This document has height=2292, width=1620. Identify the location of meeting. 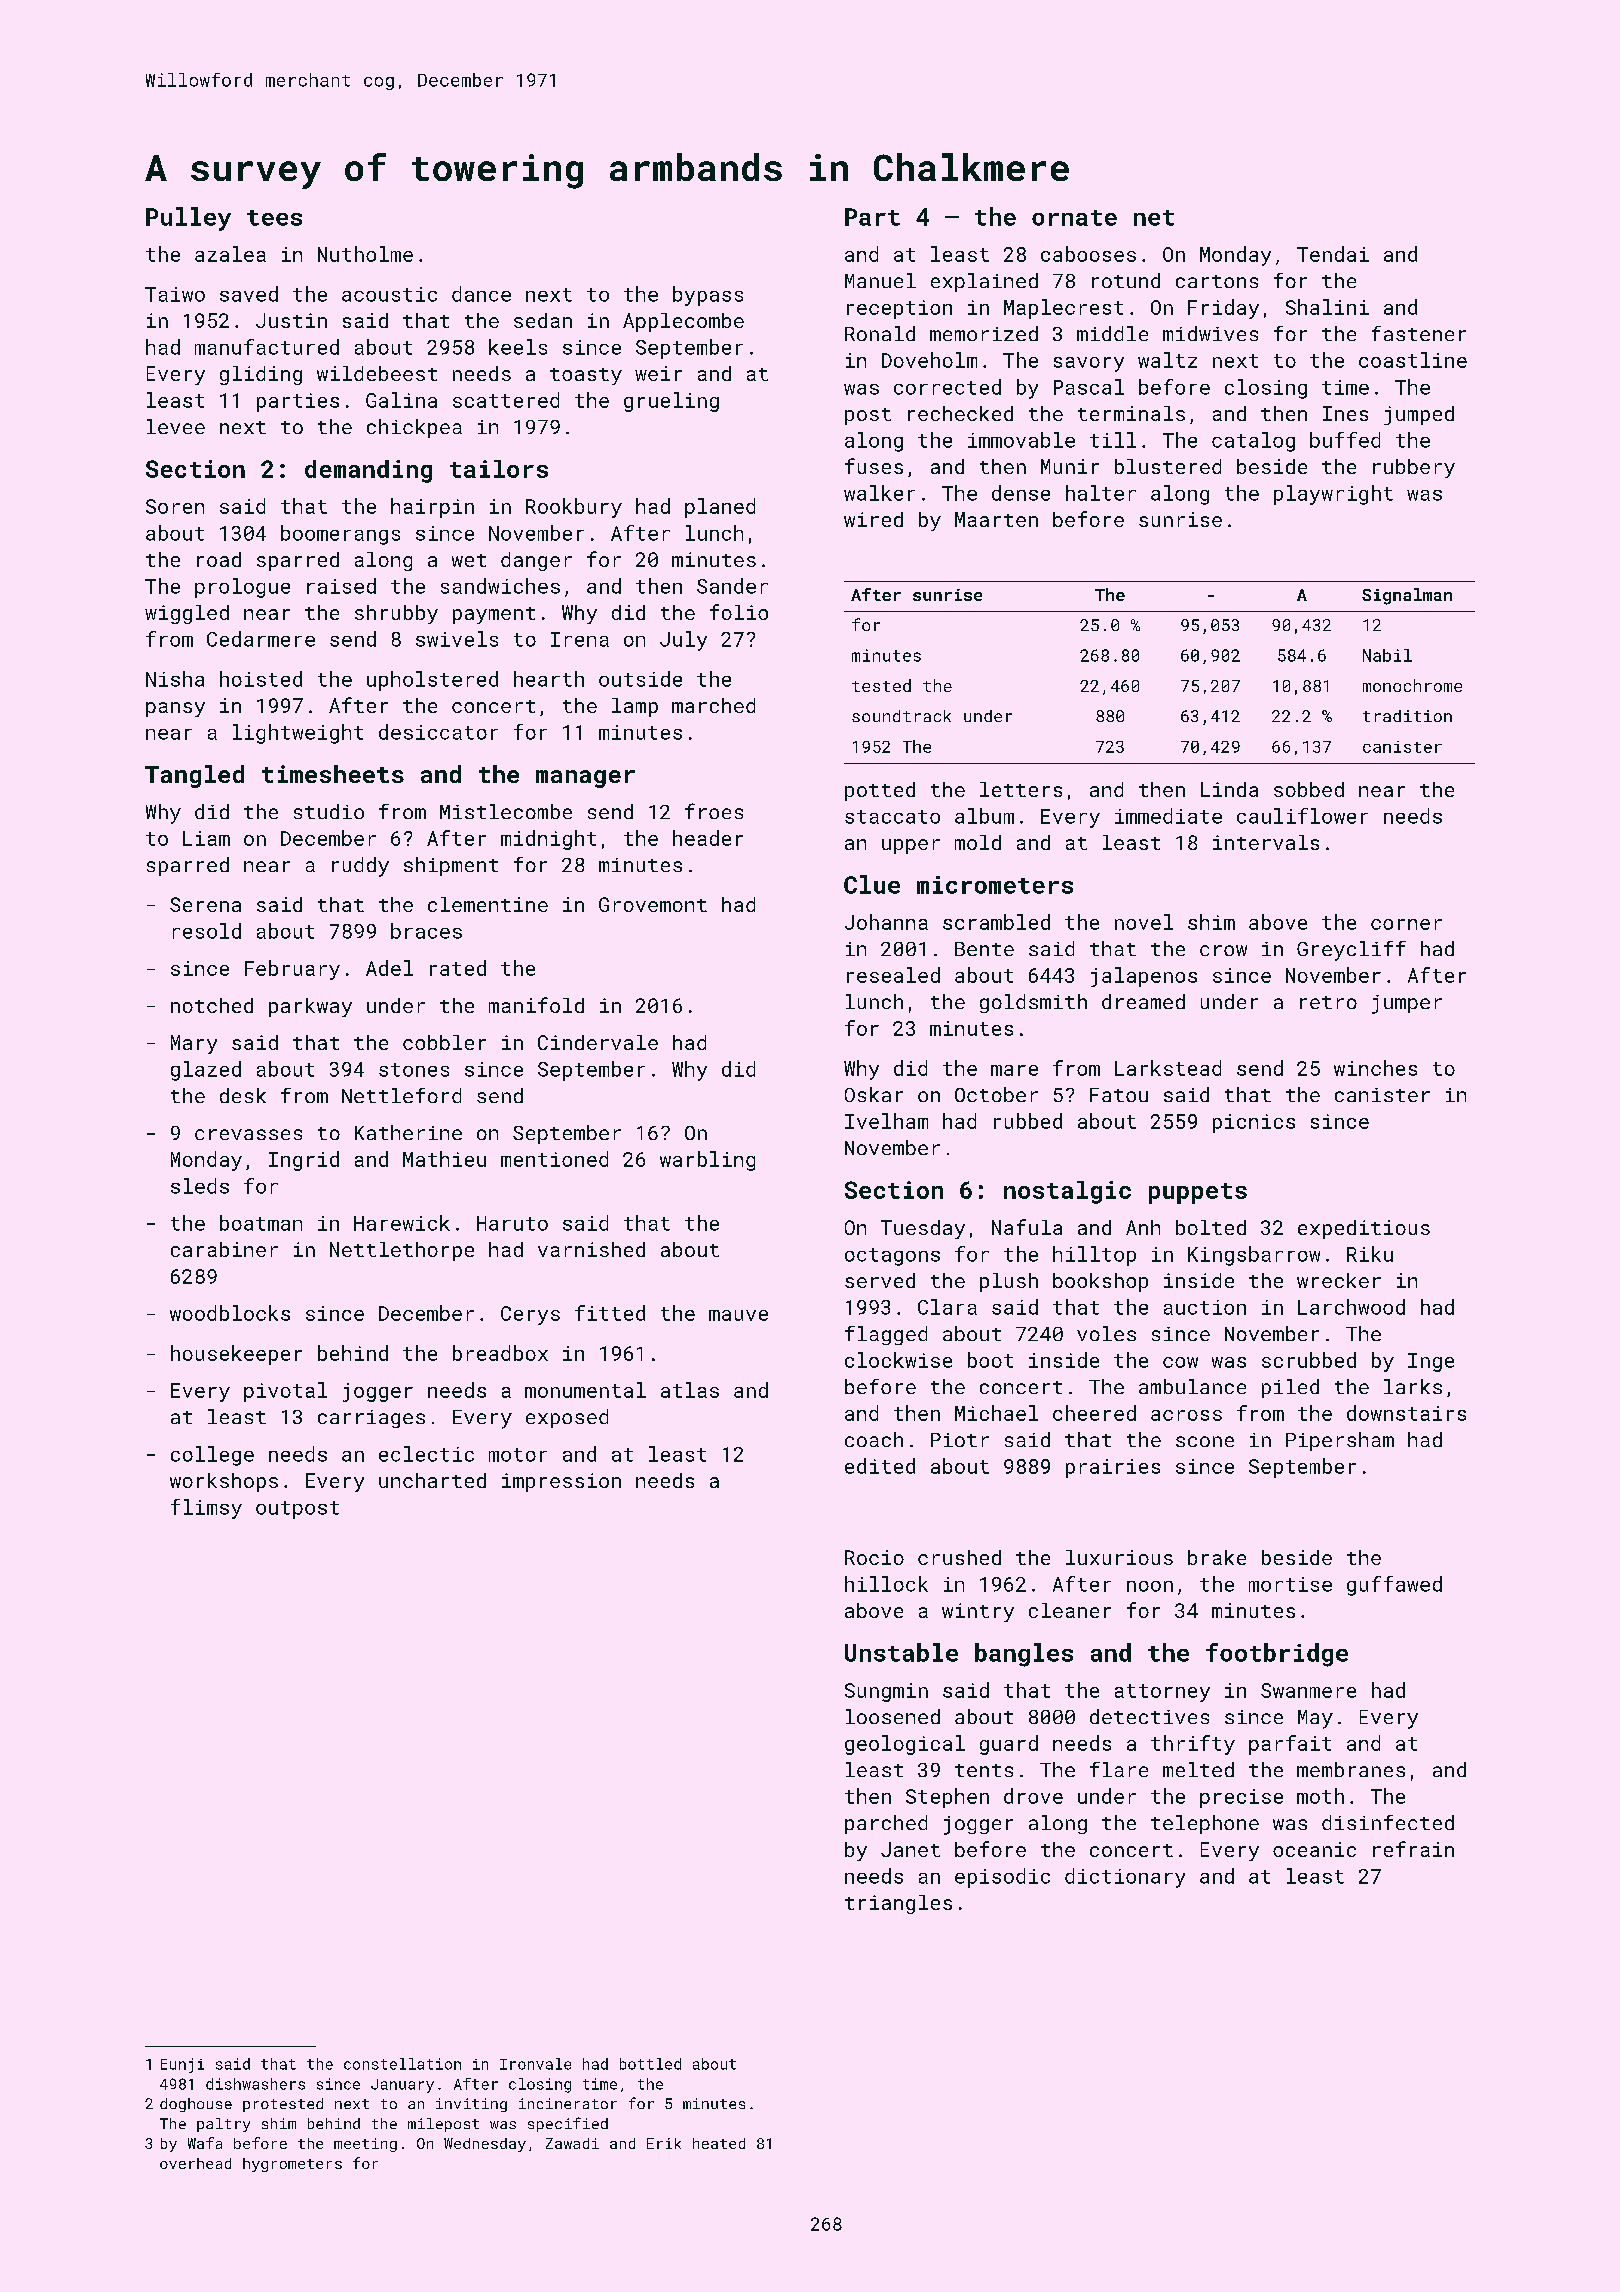
(365, 2145).
